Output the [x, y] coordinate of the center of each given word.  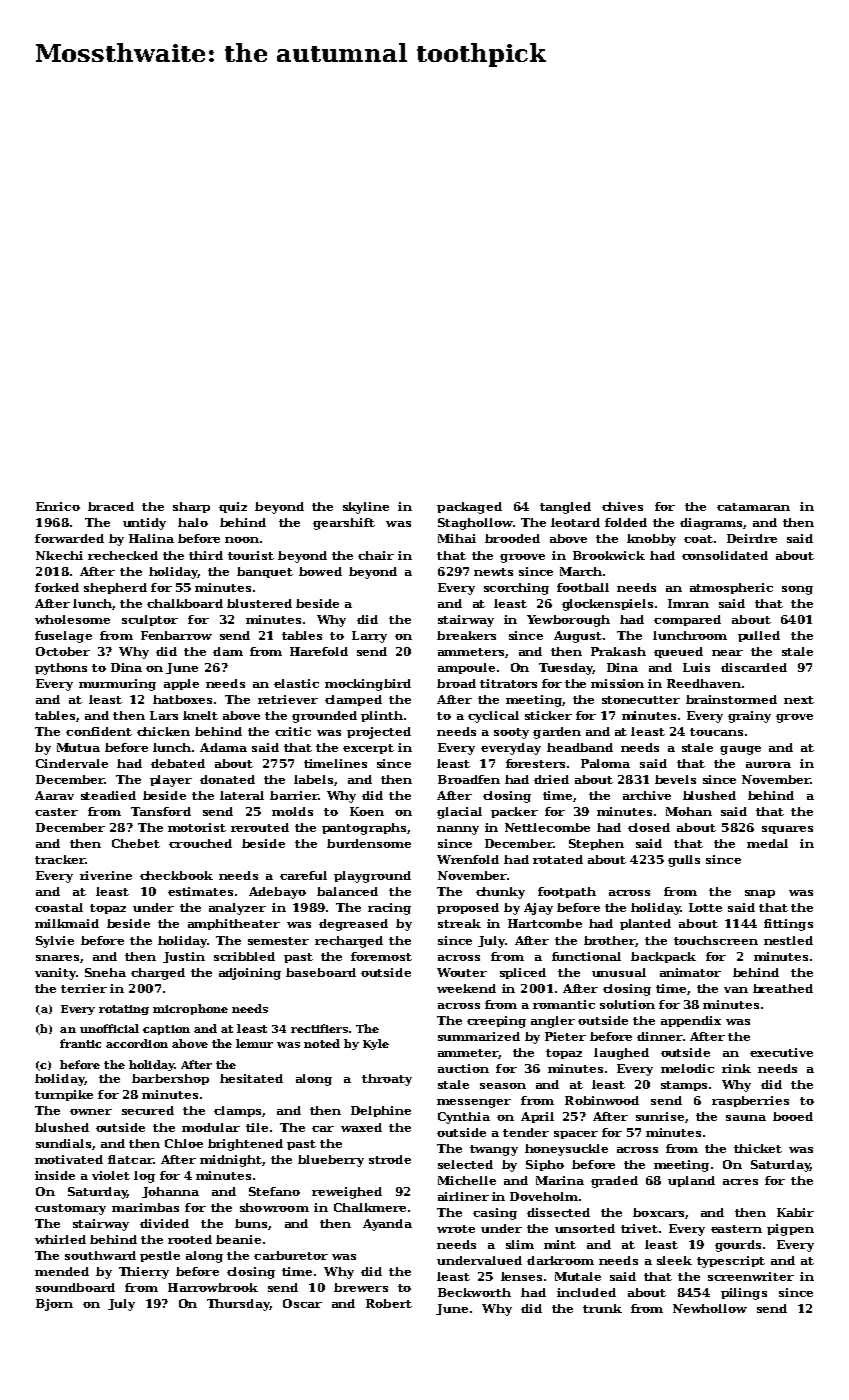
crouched [200, 843]
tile [257, 1127]
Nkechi [59, 555]
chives [622, 506]
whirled [60, 1239]
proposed [468, 908]
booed [793, 1116]
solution [627, 1004]
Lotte [705, 907]
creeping [496, 1022]
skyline [366, 508]
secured [148, 1110]
